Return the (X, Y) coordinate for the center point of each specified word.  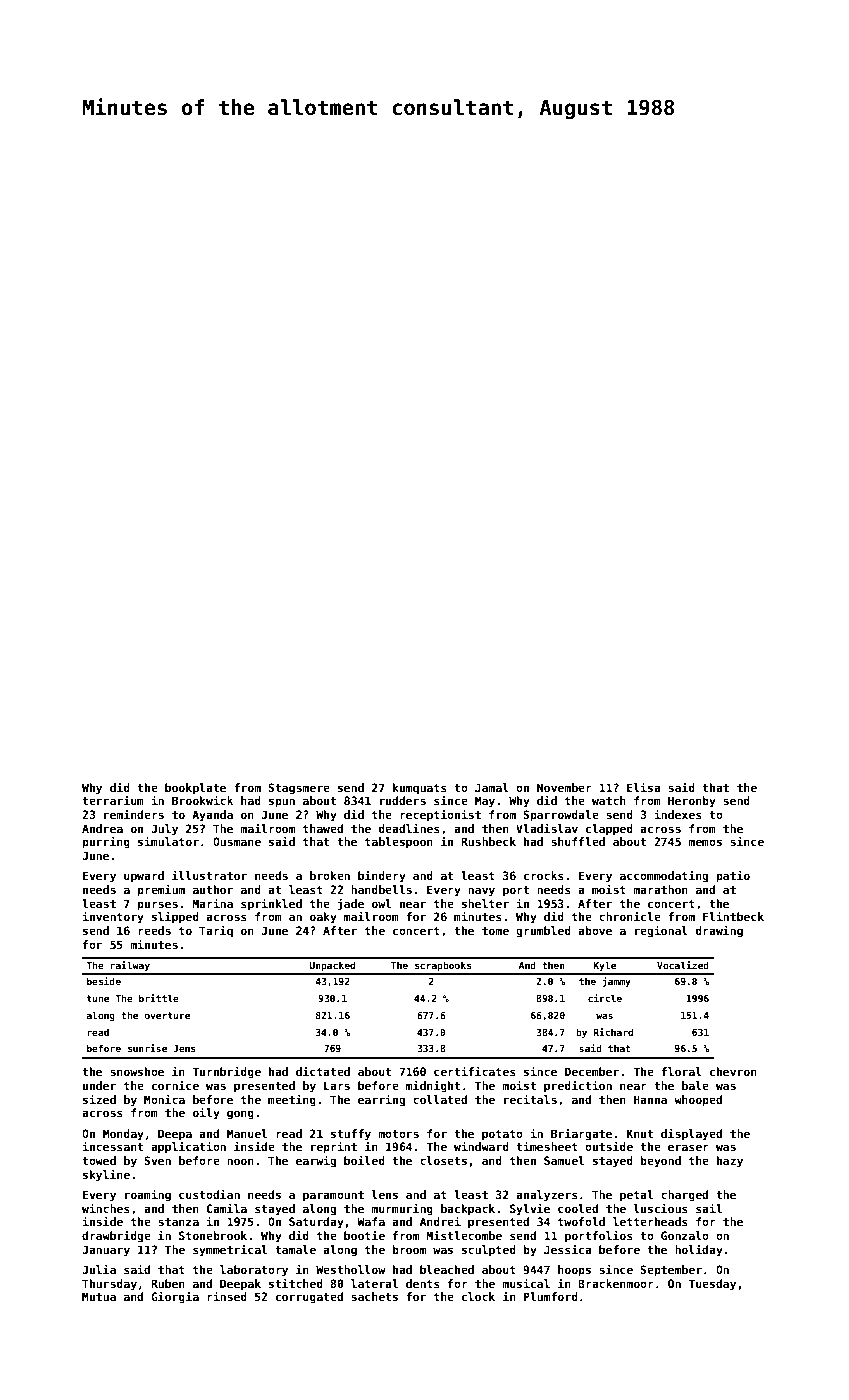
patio (733, 876)
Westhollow (350, 1269)
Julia (99, 1269)
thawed (323, 828)
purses (158, 906)
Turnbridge (226, 1072)
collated (440, 1099)
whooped (698, 1101)
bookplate (195, 789)
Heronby (692, 802)
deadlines (409, 828)
